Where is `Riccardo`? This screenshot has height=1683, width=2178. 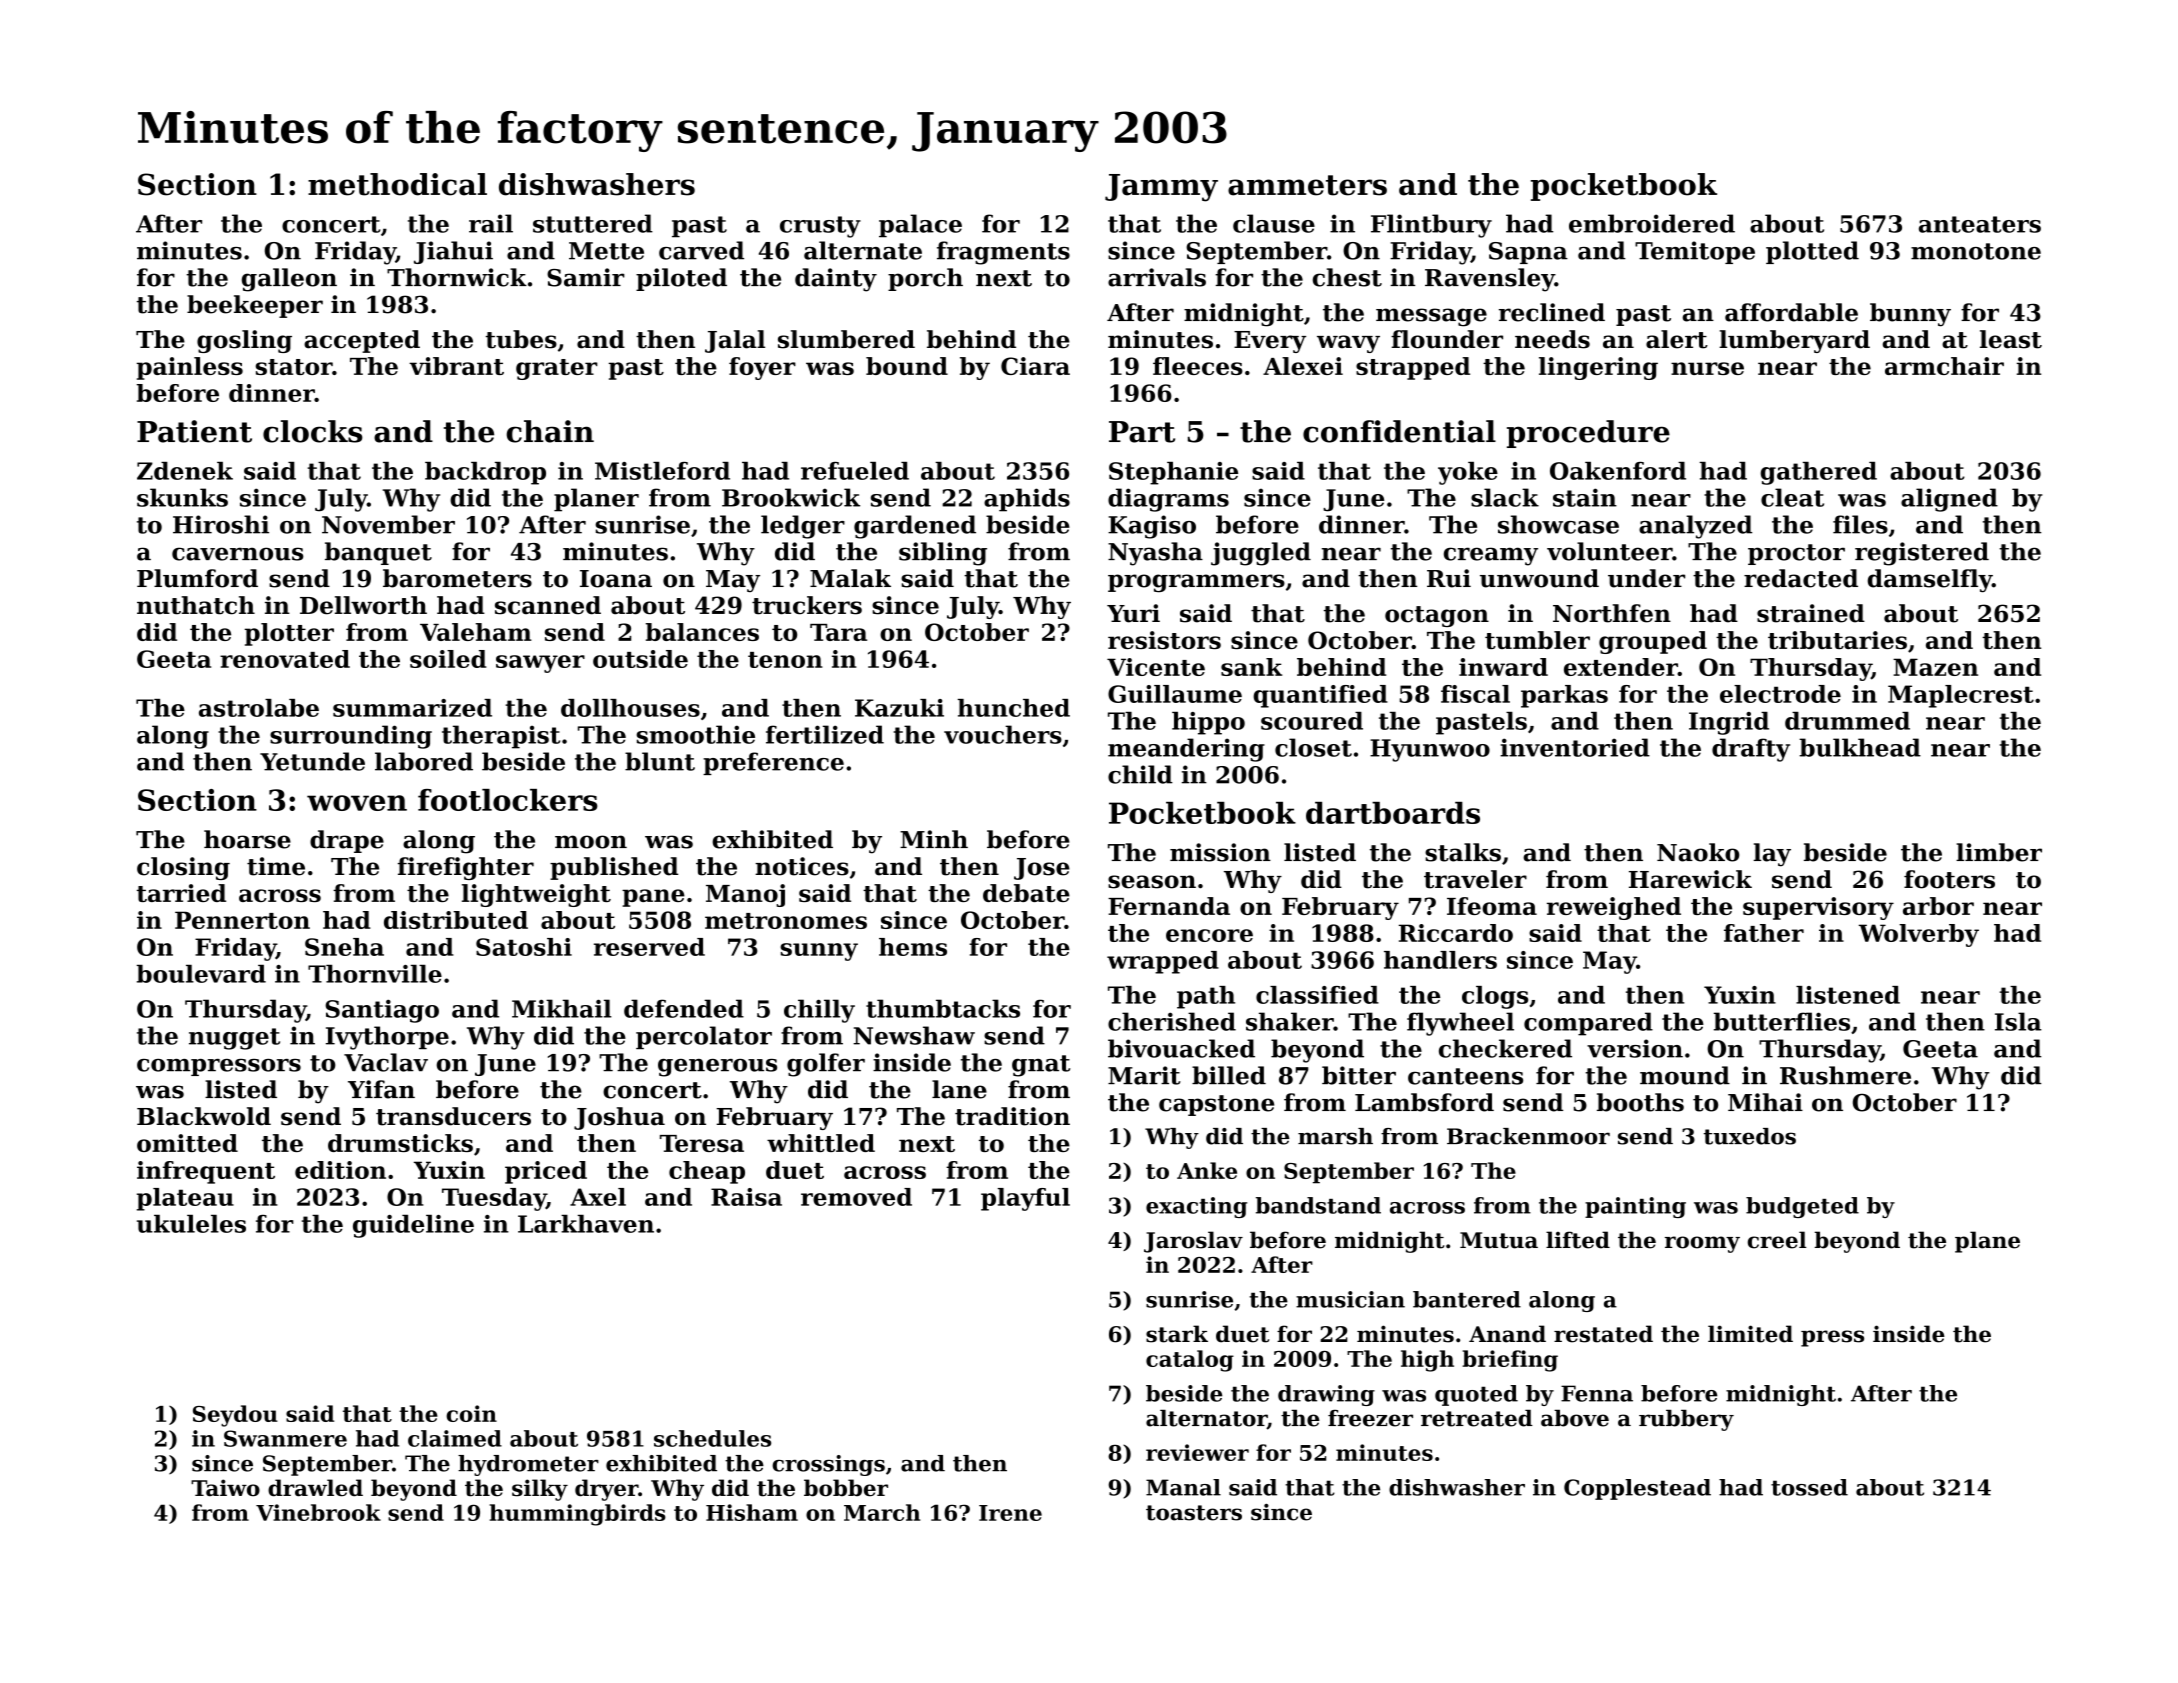
Riccardo is located at coordinates (1456, 933).
